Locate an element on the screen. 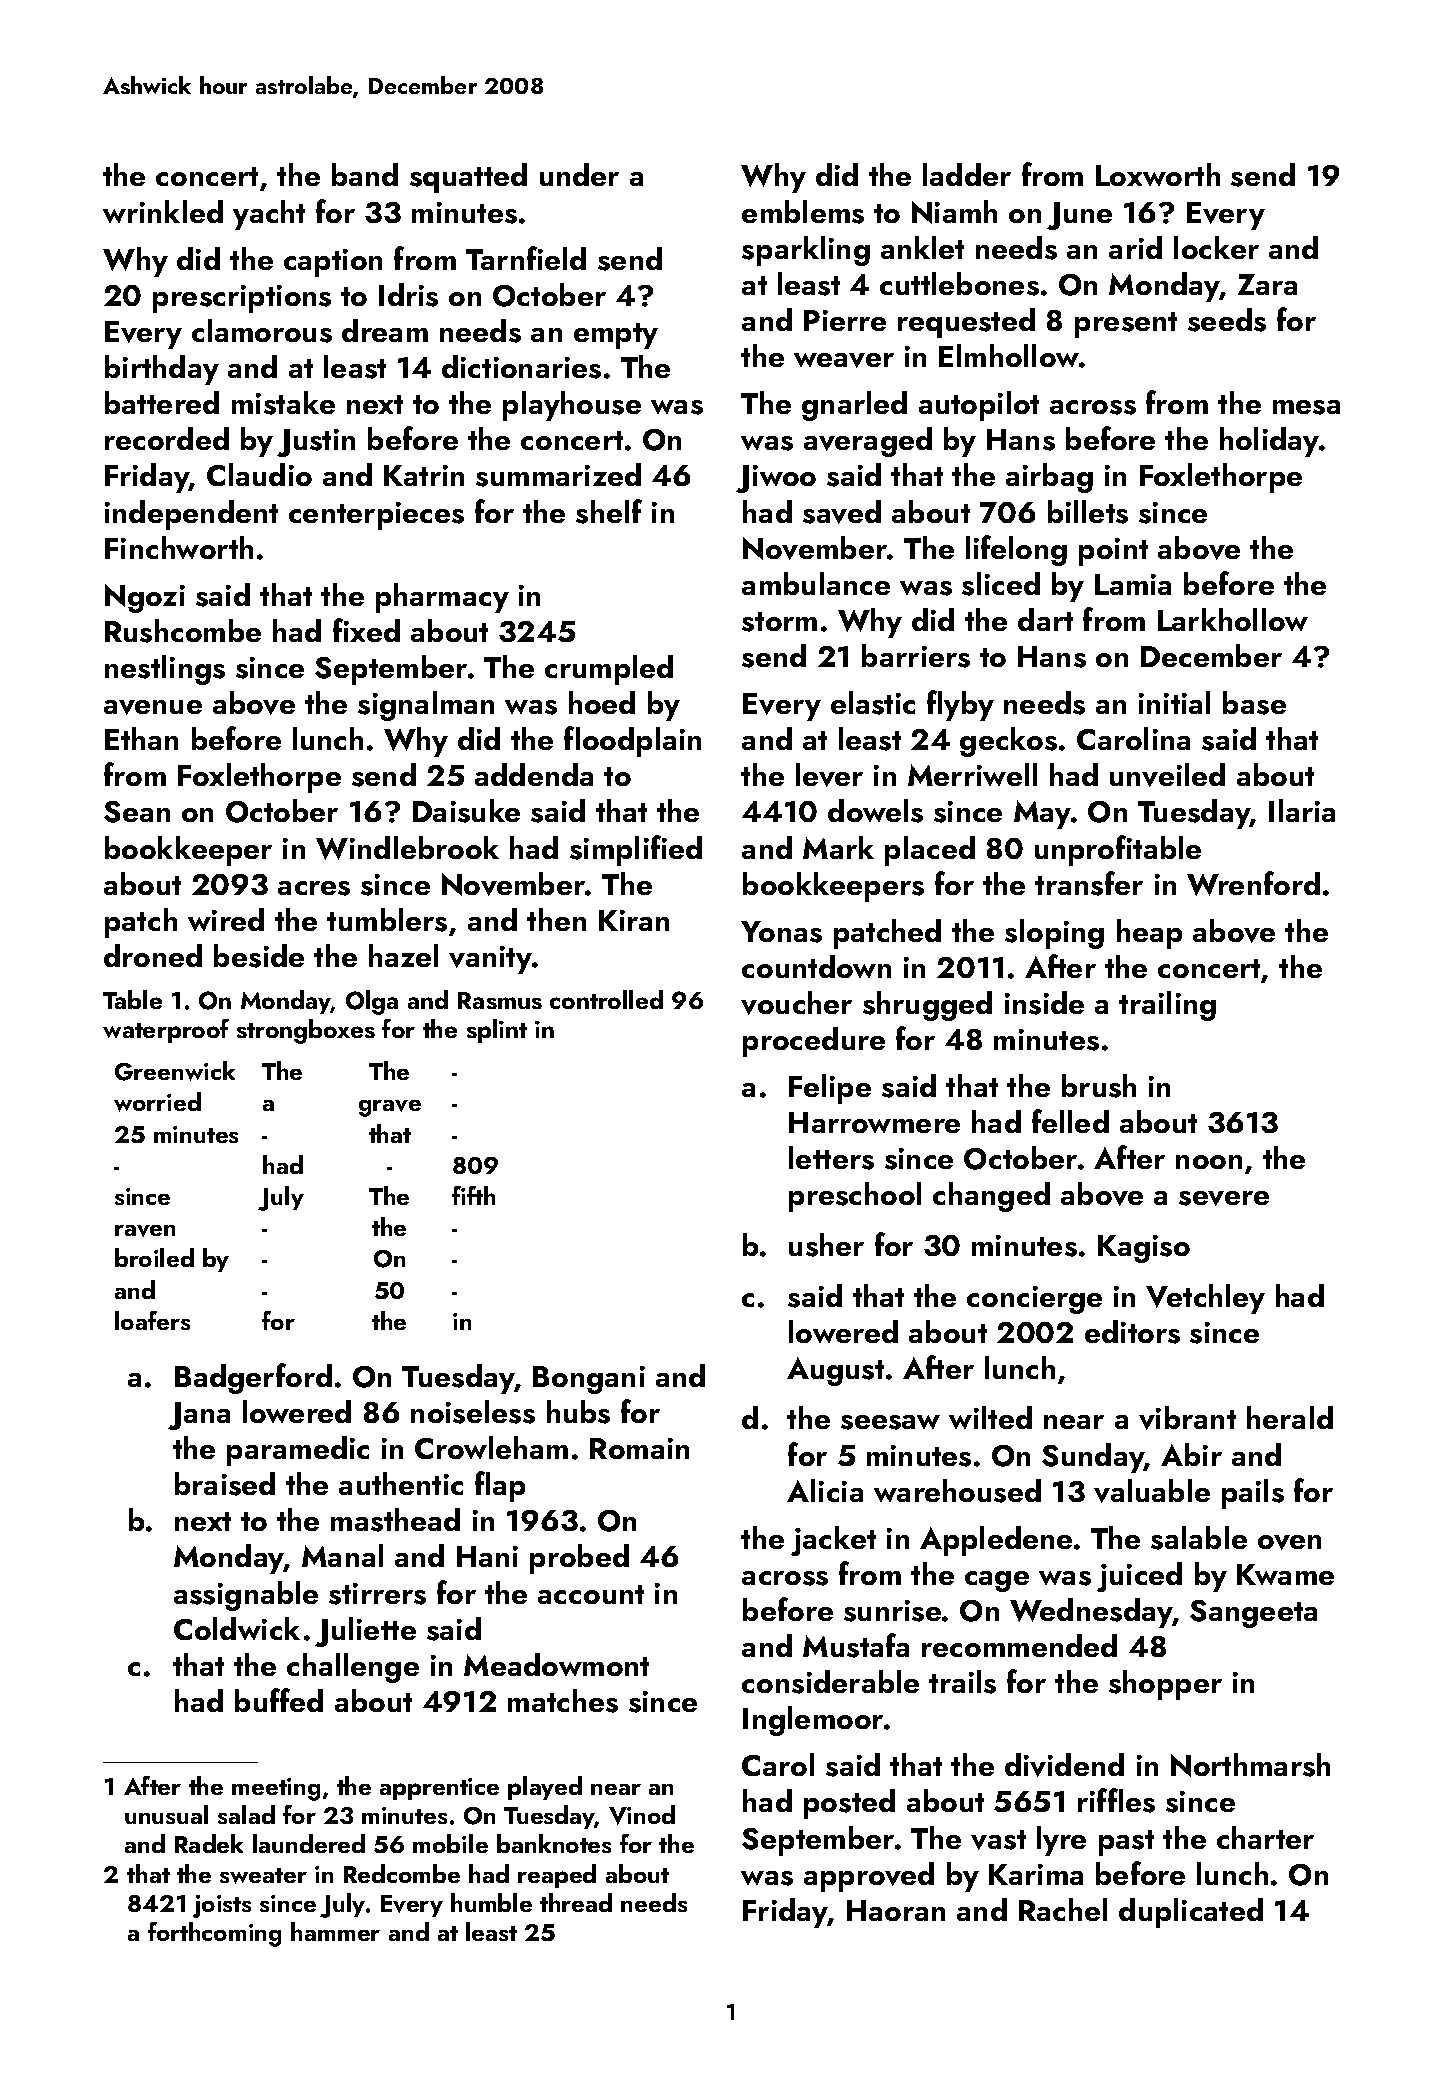  editors is located at coordinates (1132, 1332).
